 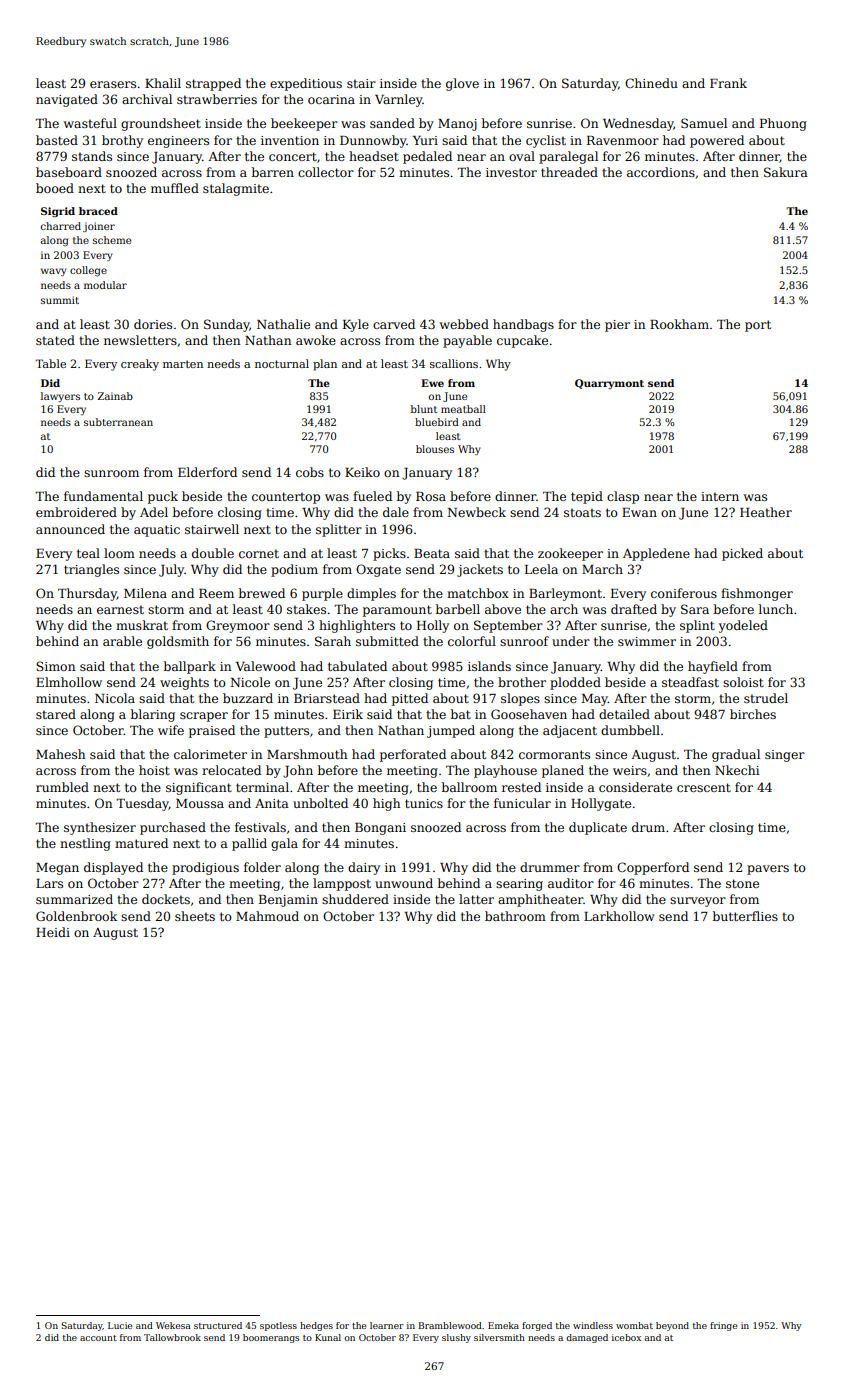 What do you see at coordinates (213, 84) in the page?
I see `strapped` at bounding box center [213, 84].
